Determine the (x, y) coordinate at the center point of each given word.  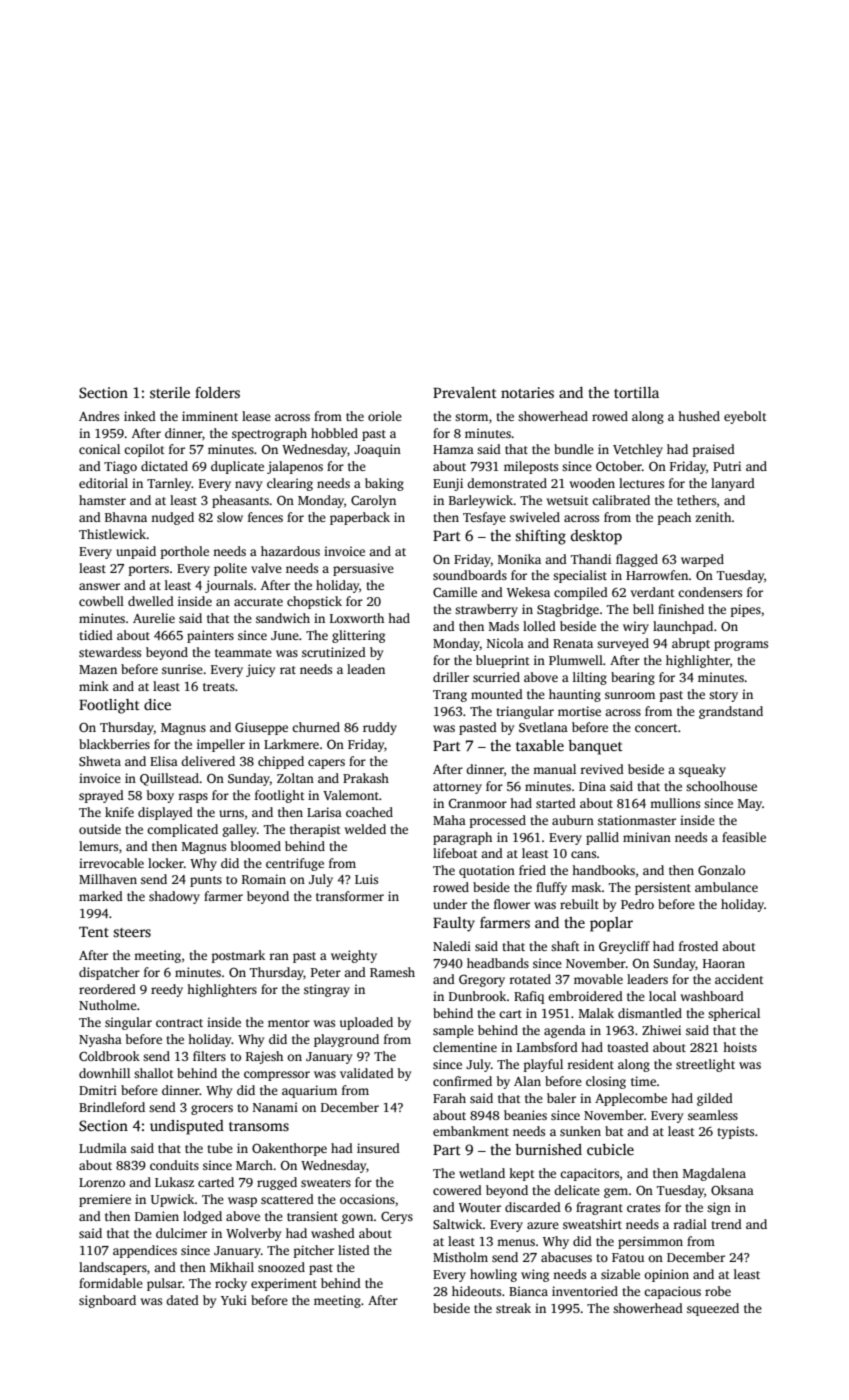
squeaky (702, 770)
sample (453, 1031)
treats (219, 687)
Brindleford (112, 1107)
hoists (740, 1047)
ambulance (726, 887)
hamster (102, 500)
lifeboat (455, 853)
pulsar (164, 1284)
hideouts (476, 1291)
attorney (457, 788)
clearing (290, 484)
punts (206, 881)
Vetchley (638, 450)
